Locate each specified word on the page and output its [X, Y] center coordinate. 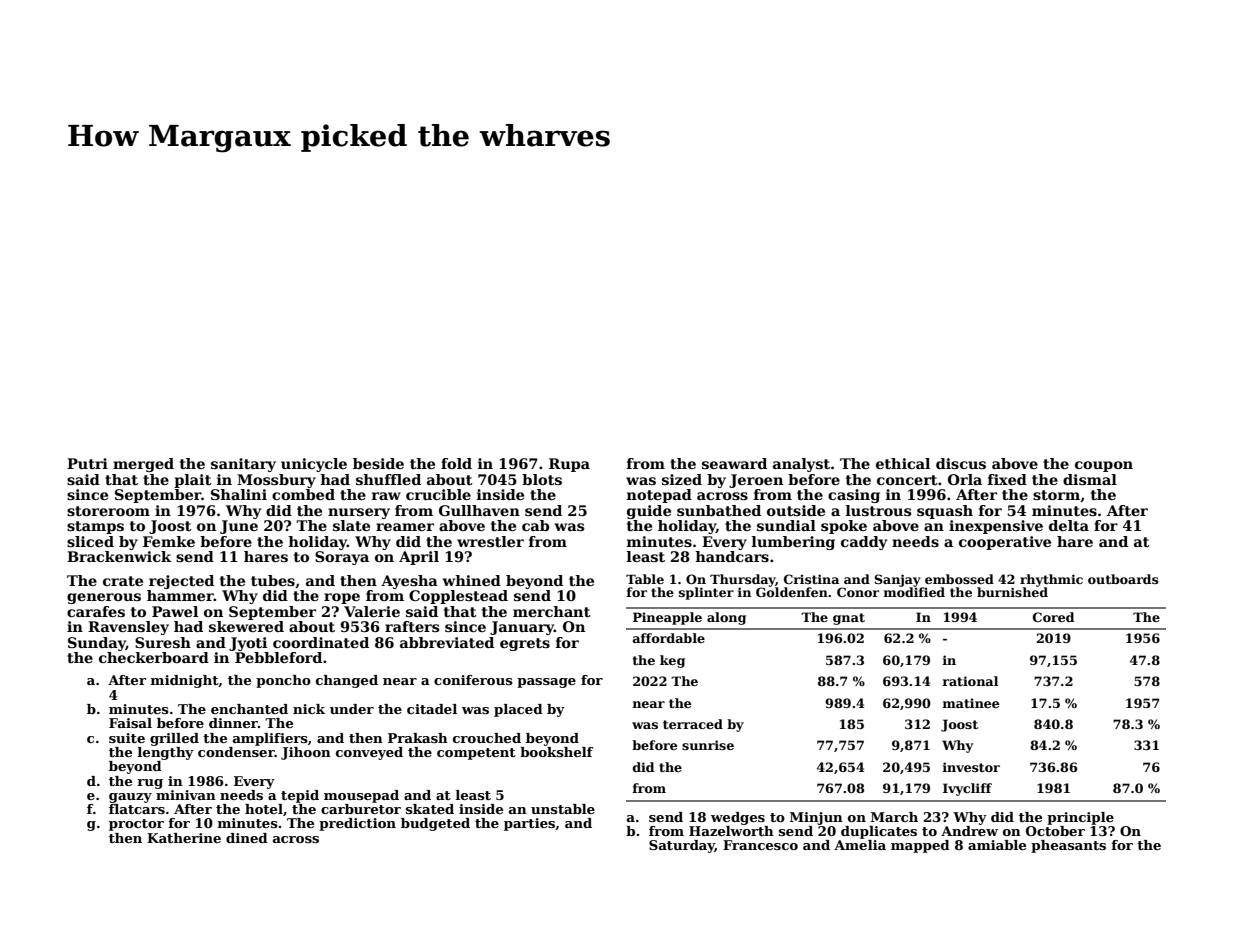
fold [456, 463]
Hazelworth [731, 831]
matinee [971, 703]
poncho [283, 681]
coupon [1104, 466]
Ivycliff [967, 789]
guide [649, 512]
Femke [169, 541]
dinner [233, 723]
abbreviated [447, 642]
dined [247, 838]
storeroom [108, 511]
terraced [693, 724]
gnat [849, 619]
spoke [844, 527]
